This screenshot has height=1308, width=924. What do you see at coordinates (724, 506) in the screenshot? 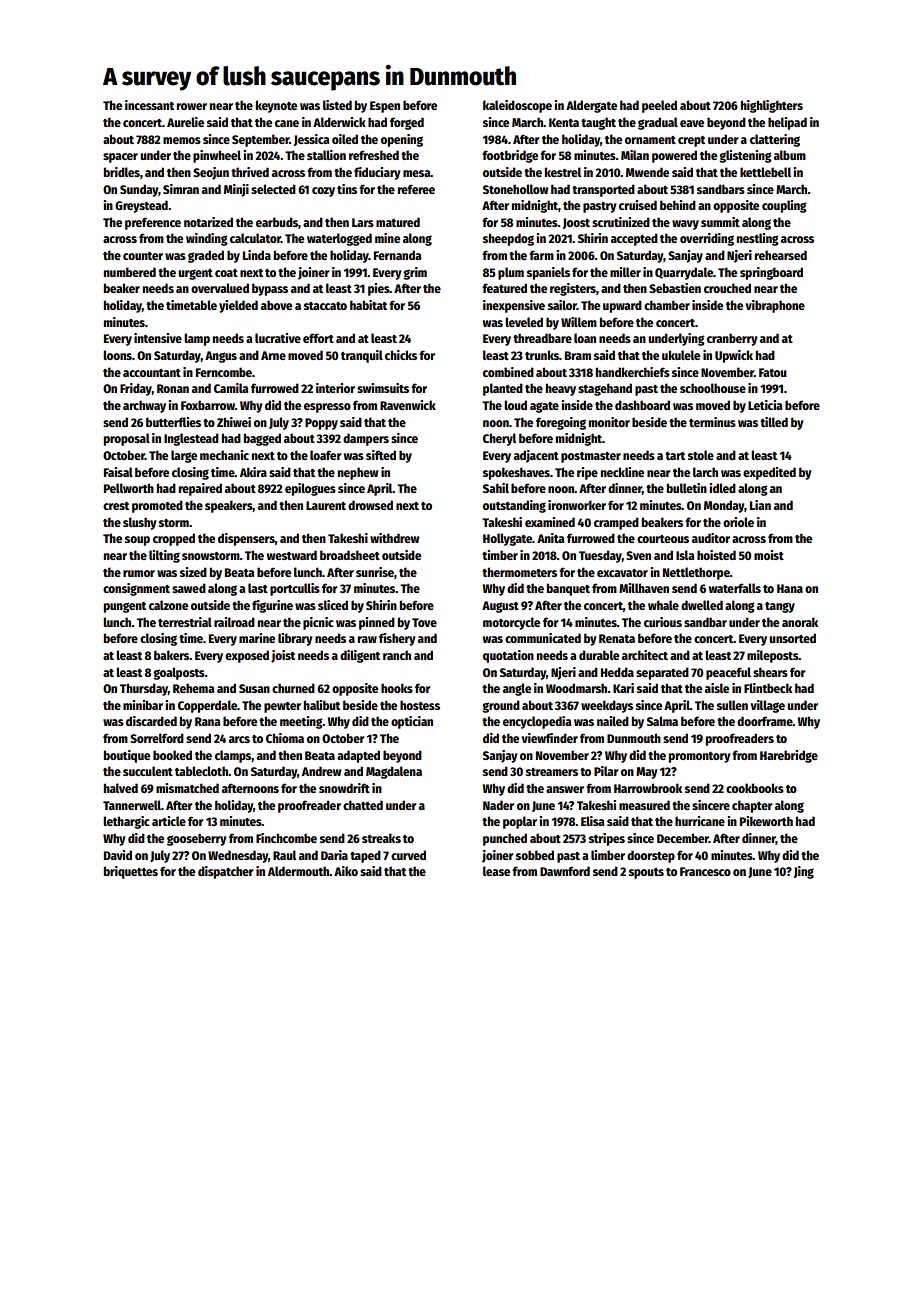
I see `Monday` at bounding box center [724, 506].
